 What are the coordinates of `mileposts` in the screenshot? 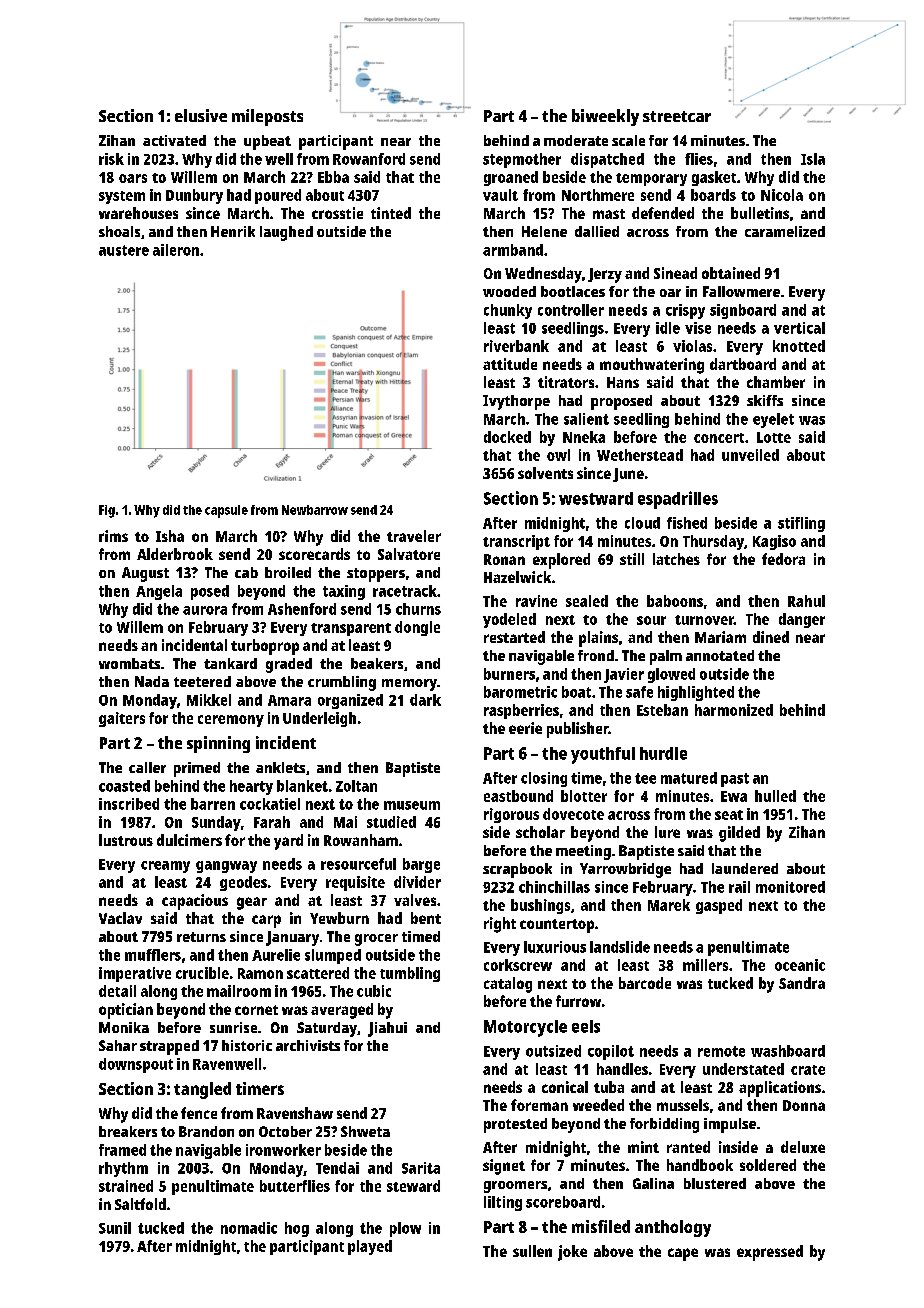 It's located at (267, 117).
